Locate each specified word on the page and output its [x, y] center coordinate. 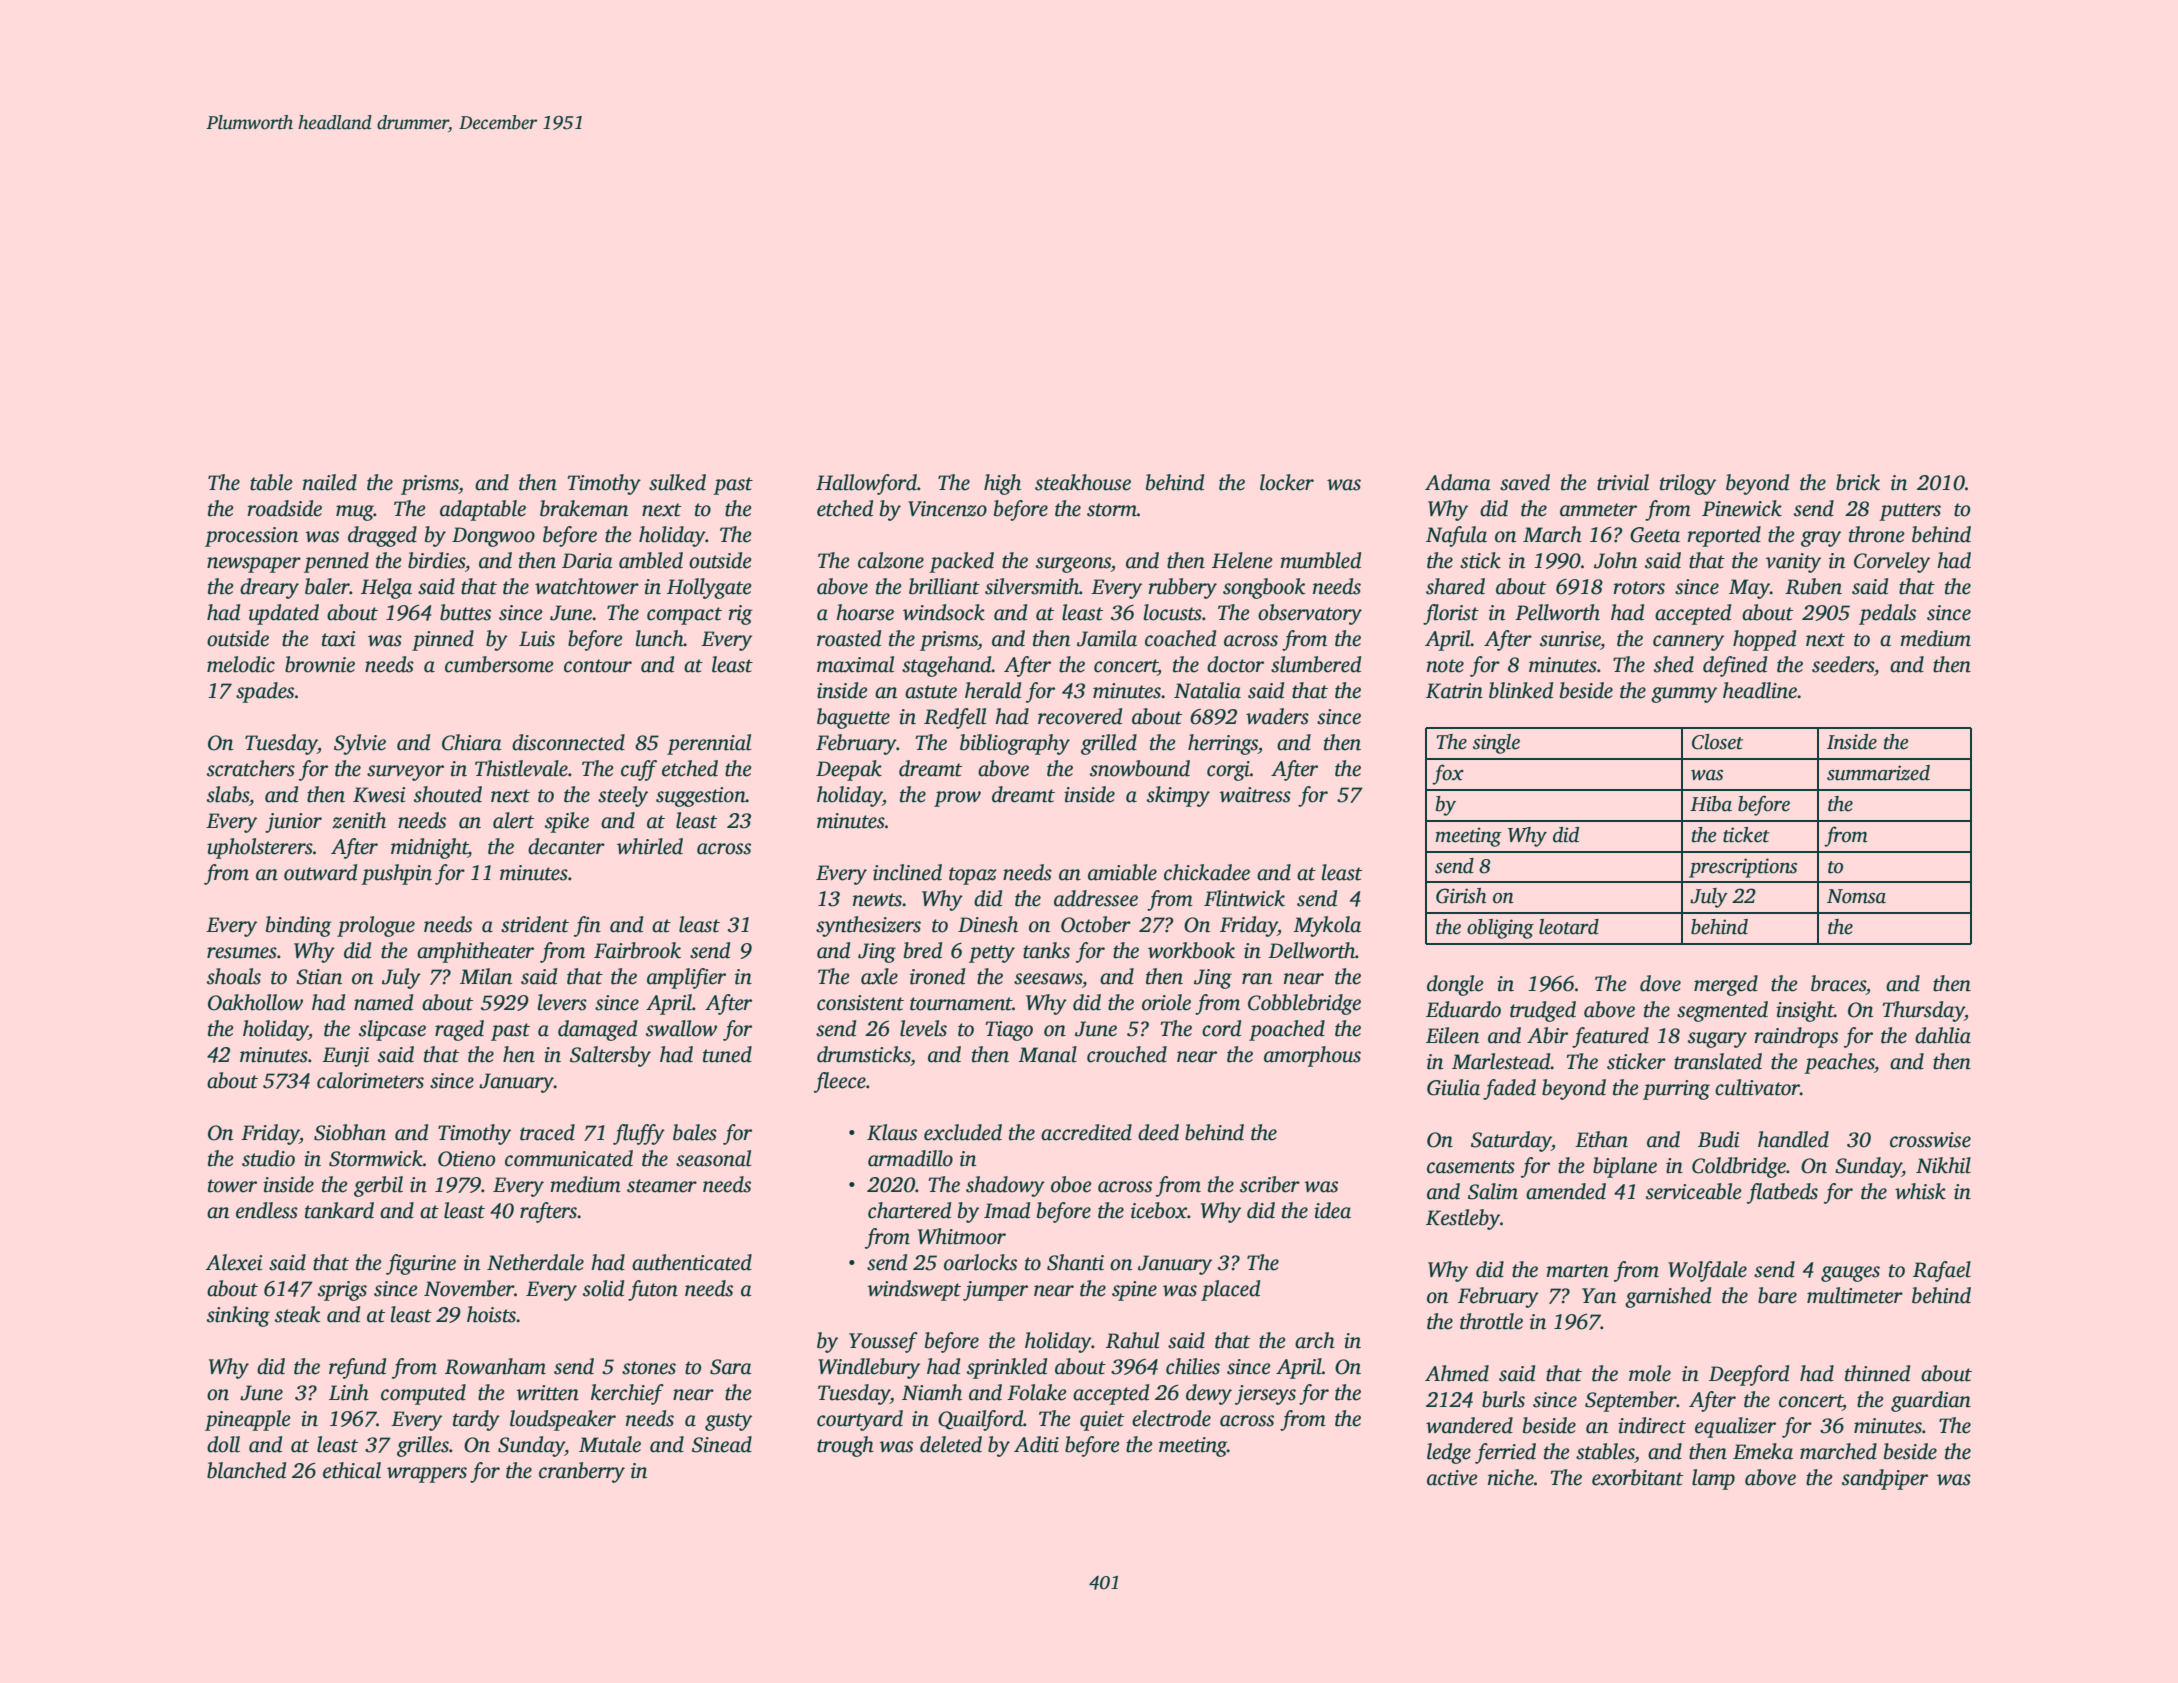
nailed [330, 482]
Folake [1037, 1392]
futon [653, 1290]
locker [1287, 482]
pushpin [396, 874]
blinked [1521, 690]
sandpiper [1885, 1479]
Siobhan [350, 1132]
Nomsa [1856, 896]
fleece [840, 1082]
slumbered [1316, 664]
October [1096, 924]
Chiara [472, 742]
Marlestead [1501, 1061]
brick [1858, 482]
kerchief [627, 1394]
